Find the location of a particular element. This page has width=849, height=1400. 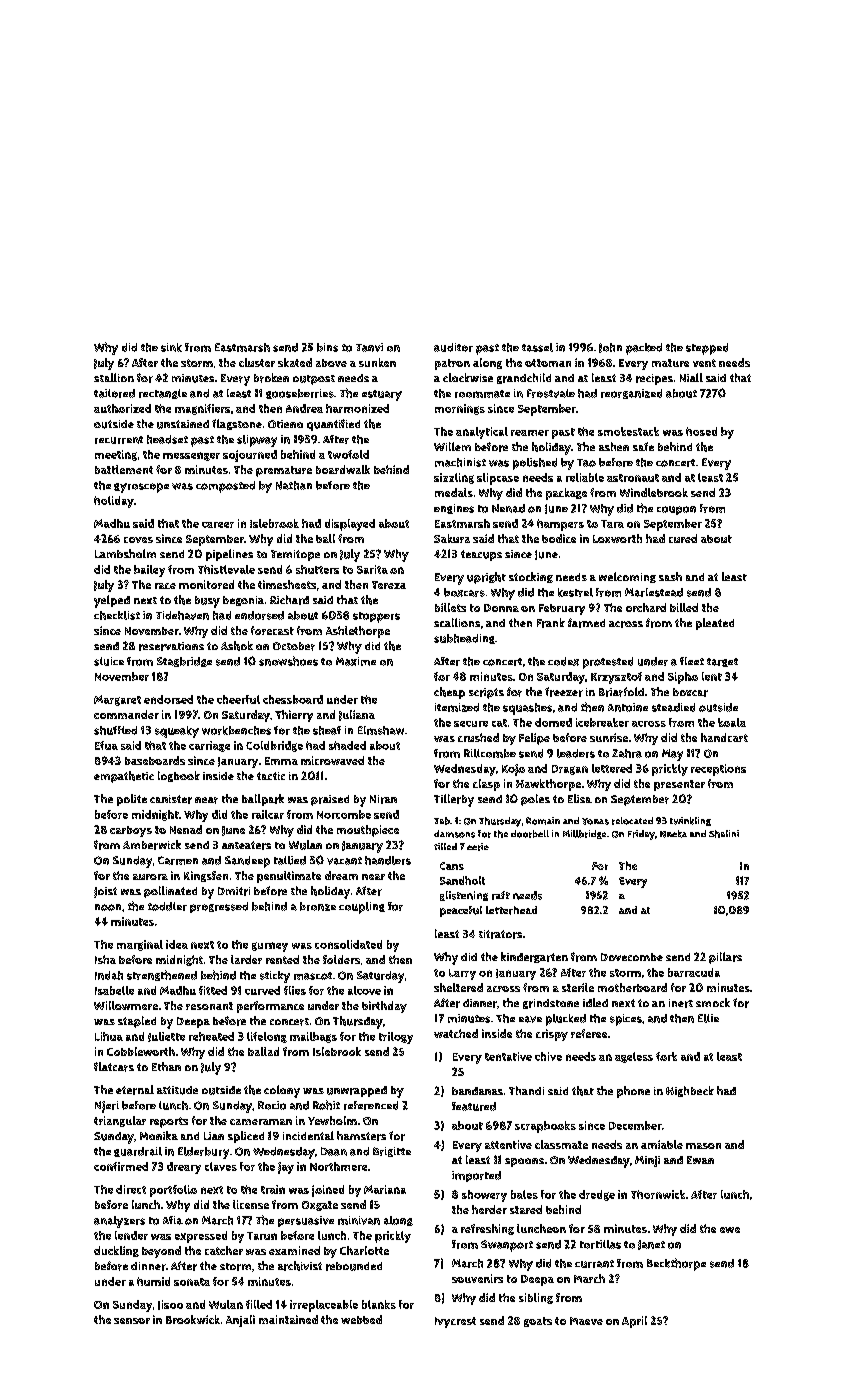

harmonized is located at coordinates (357, 408).
